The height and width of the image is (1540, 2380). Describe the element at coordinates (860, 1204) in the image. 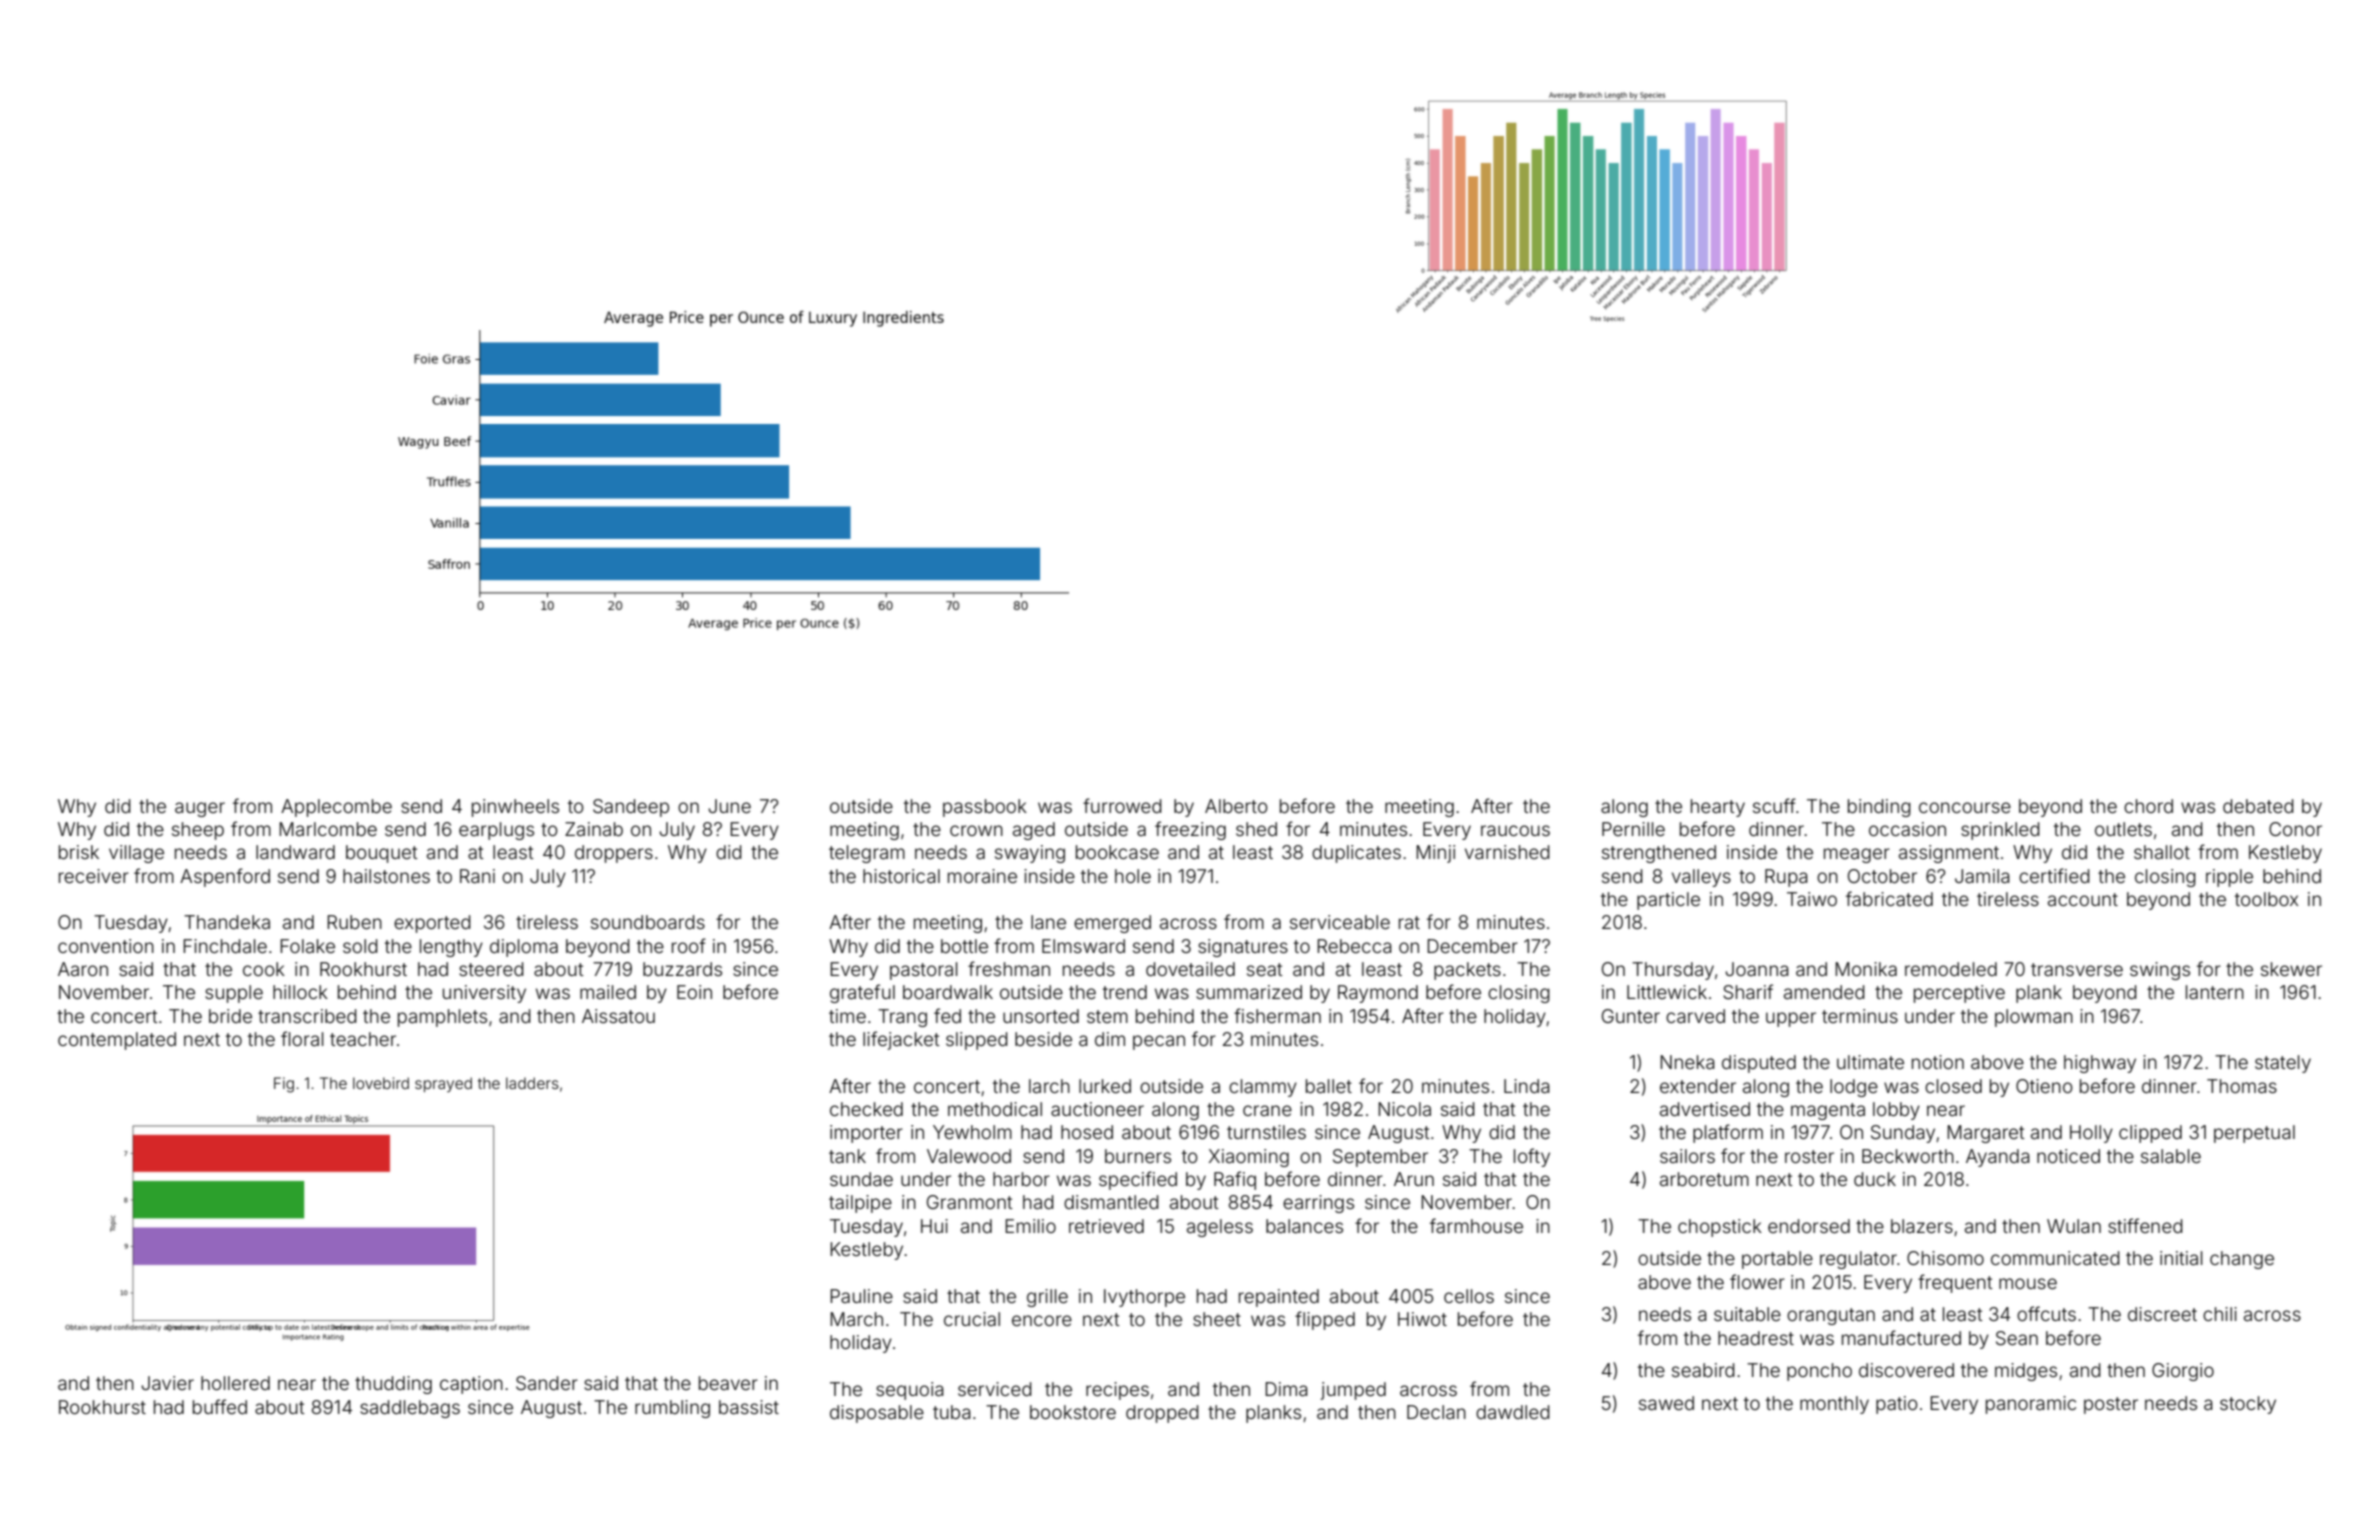

I see `tailpipe` at that location.
